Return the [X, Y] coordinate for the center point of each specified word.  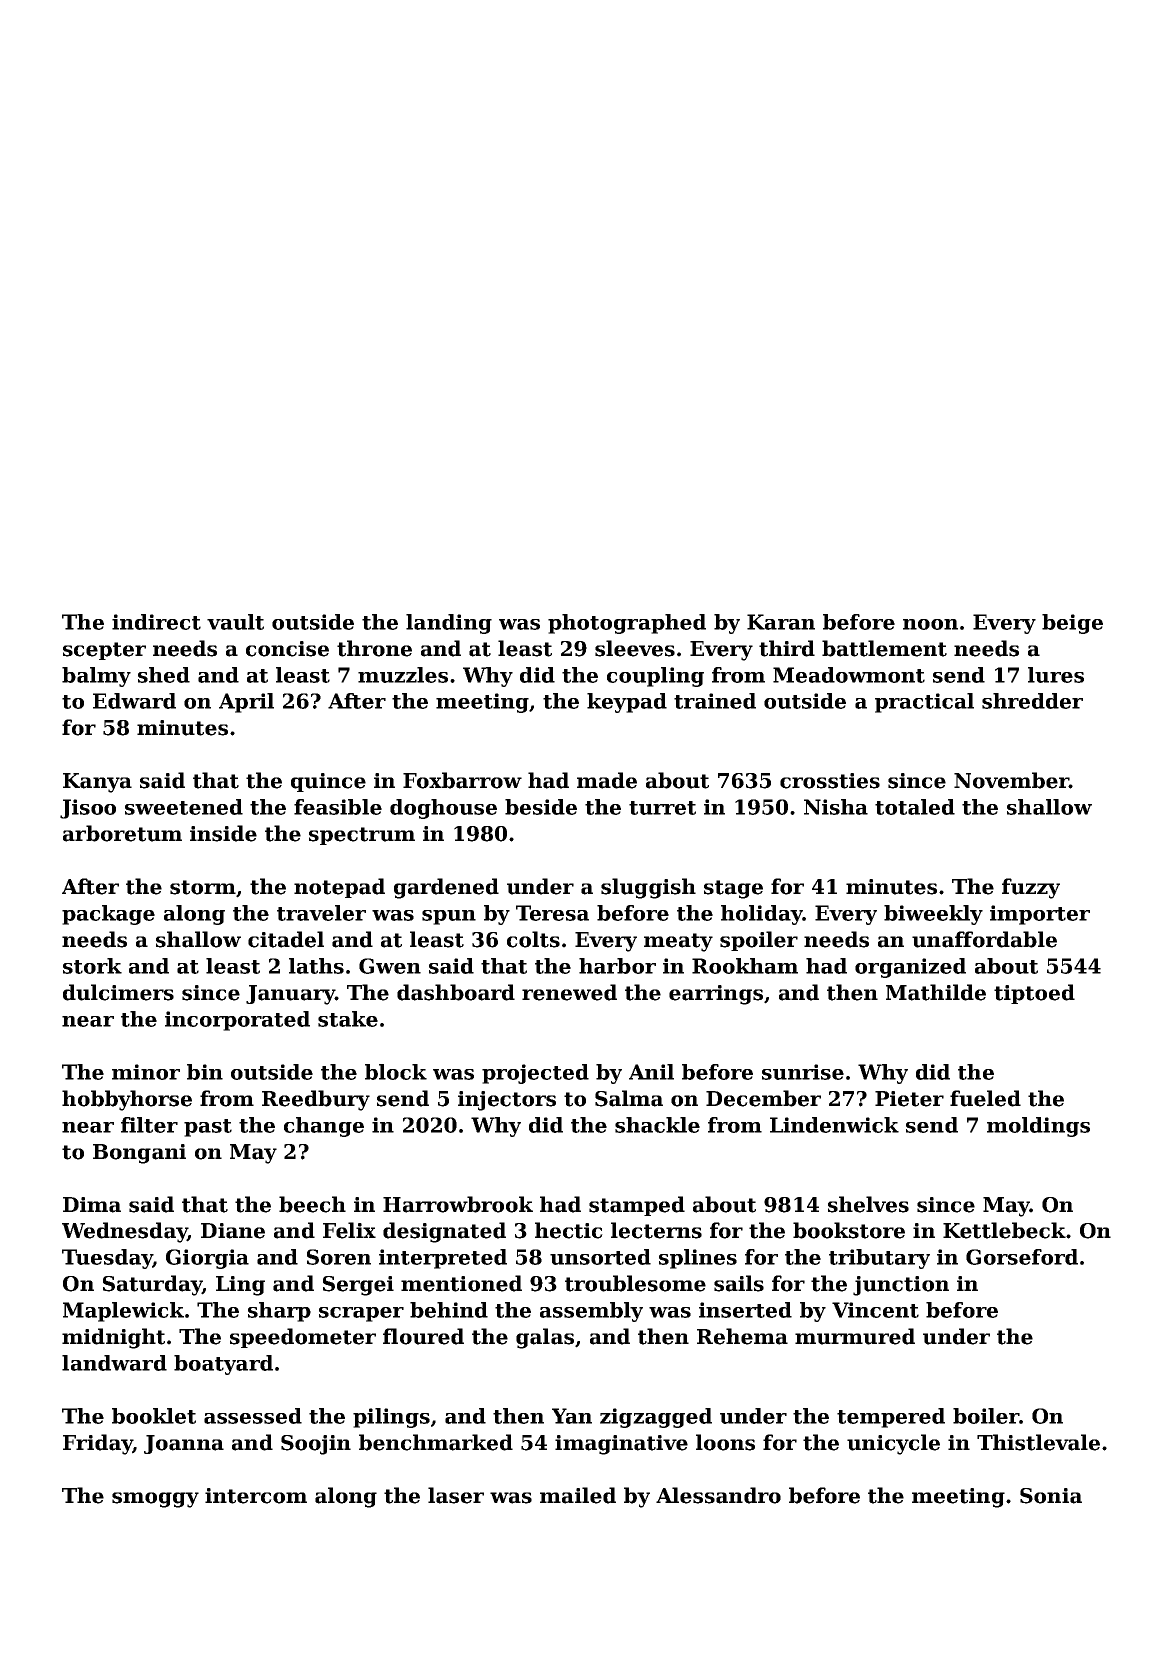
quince [328, 782]
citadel [286, 939]
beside [541, 807]
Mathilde [936, 992]
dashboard [456, 992]
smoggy [155, 1500]
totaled [915, 807]
